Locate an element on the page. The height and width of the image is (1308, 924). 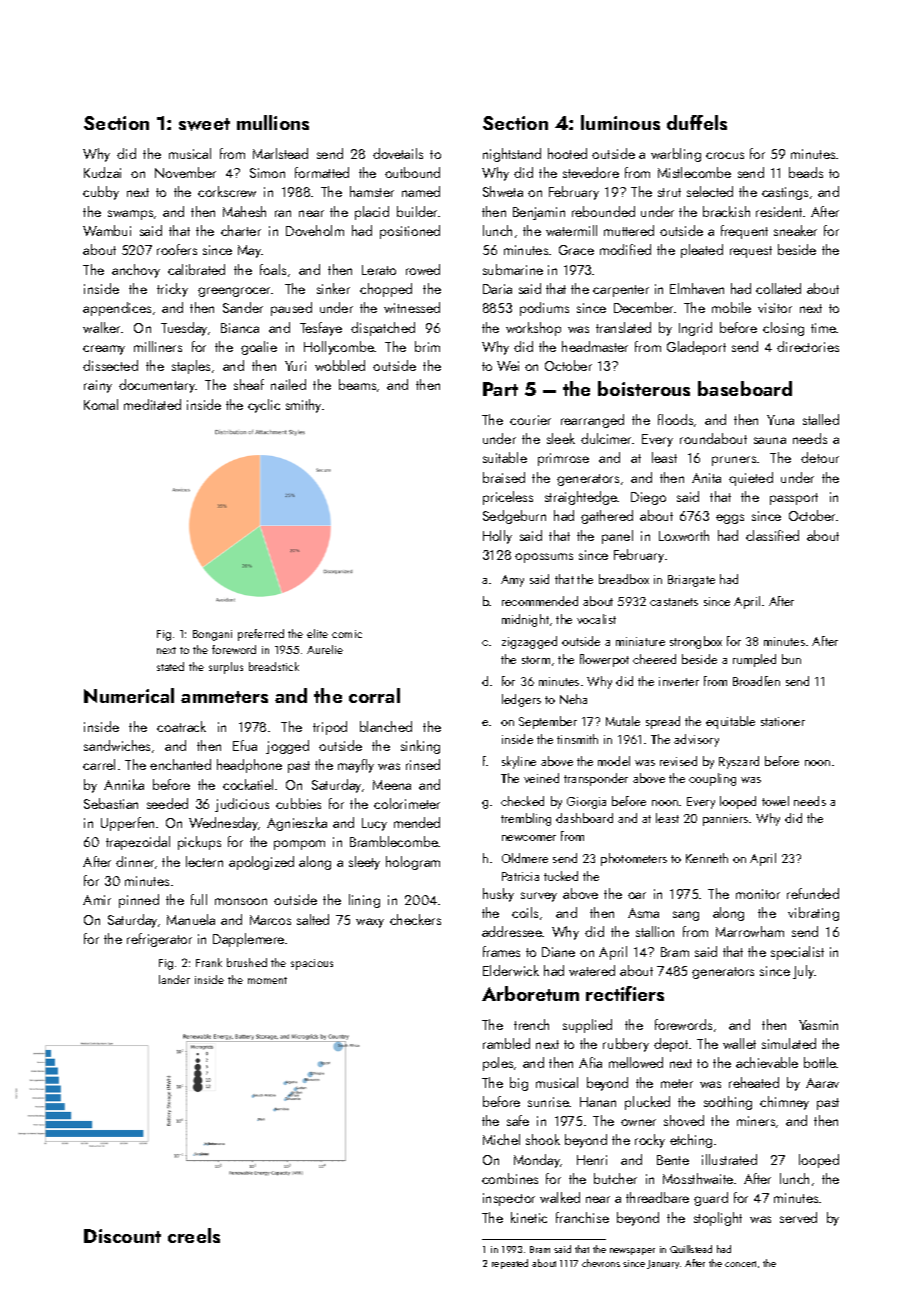
checkers is located at coordinates (415, 919).
